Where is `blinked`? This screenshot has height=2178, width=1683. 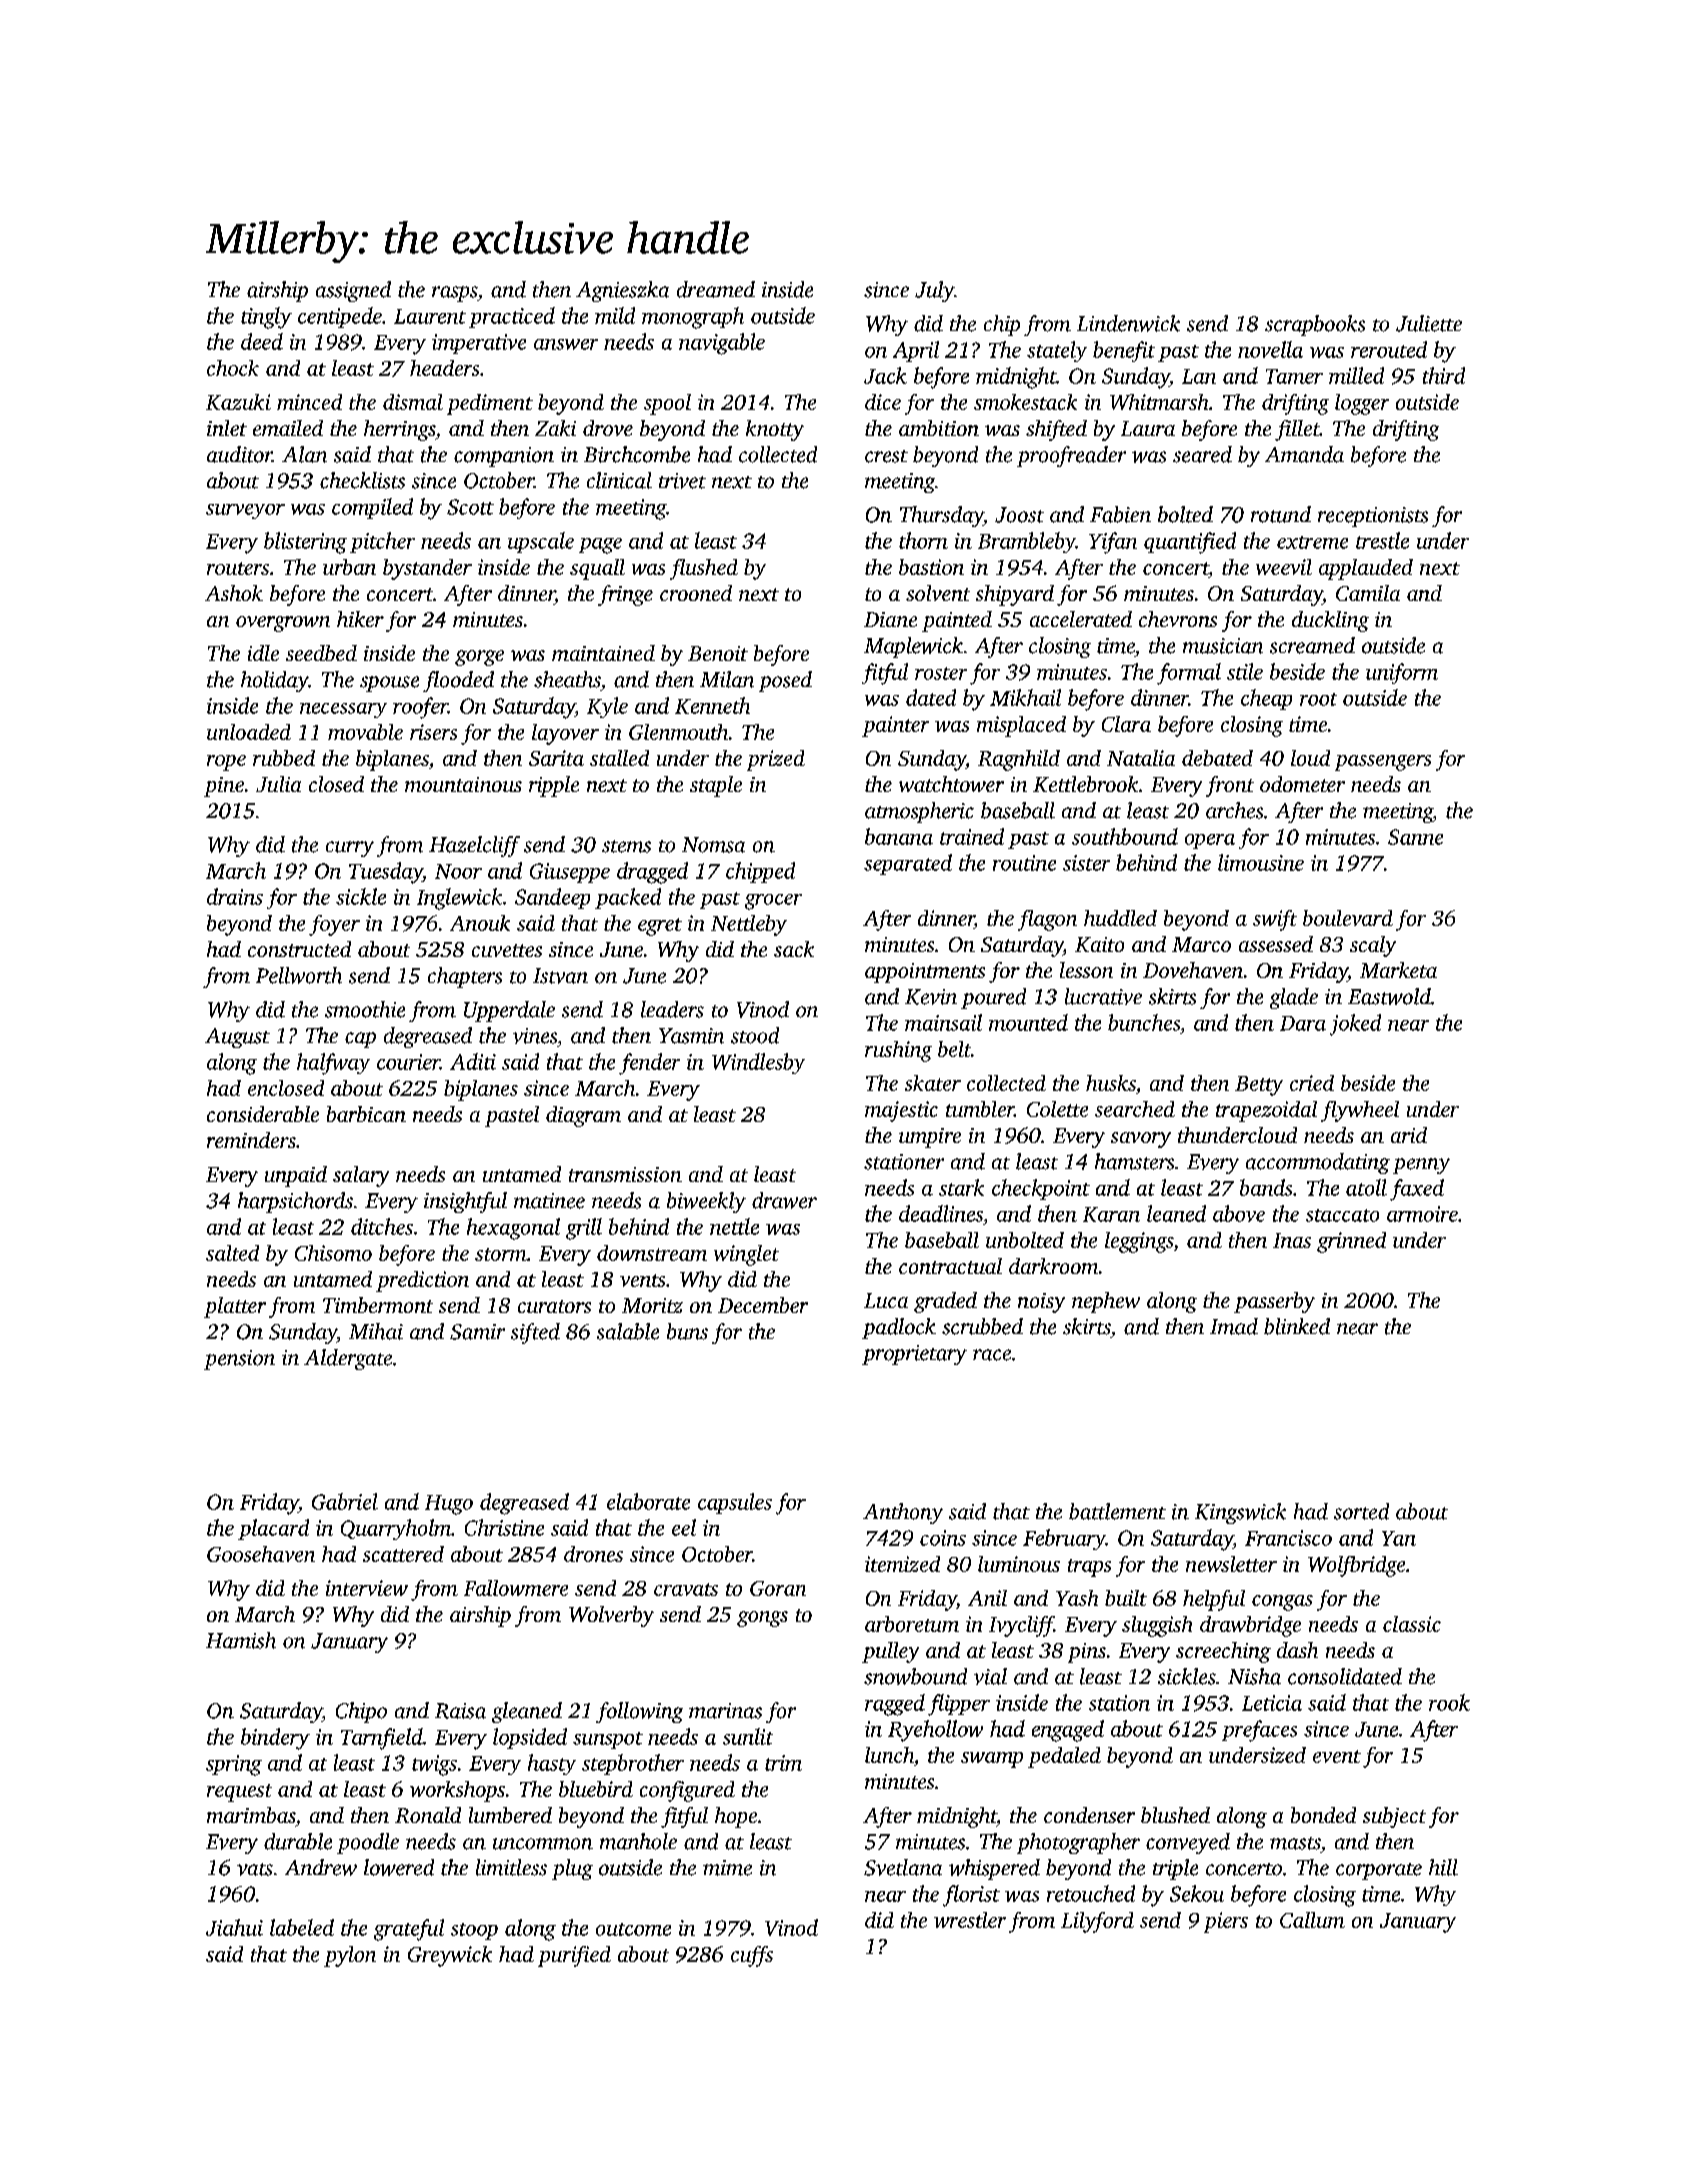 blinked is located at coordinates (1297, 1326).
